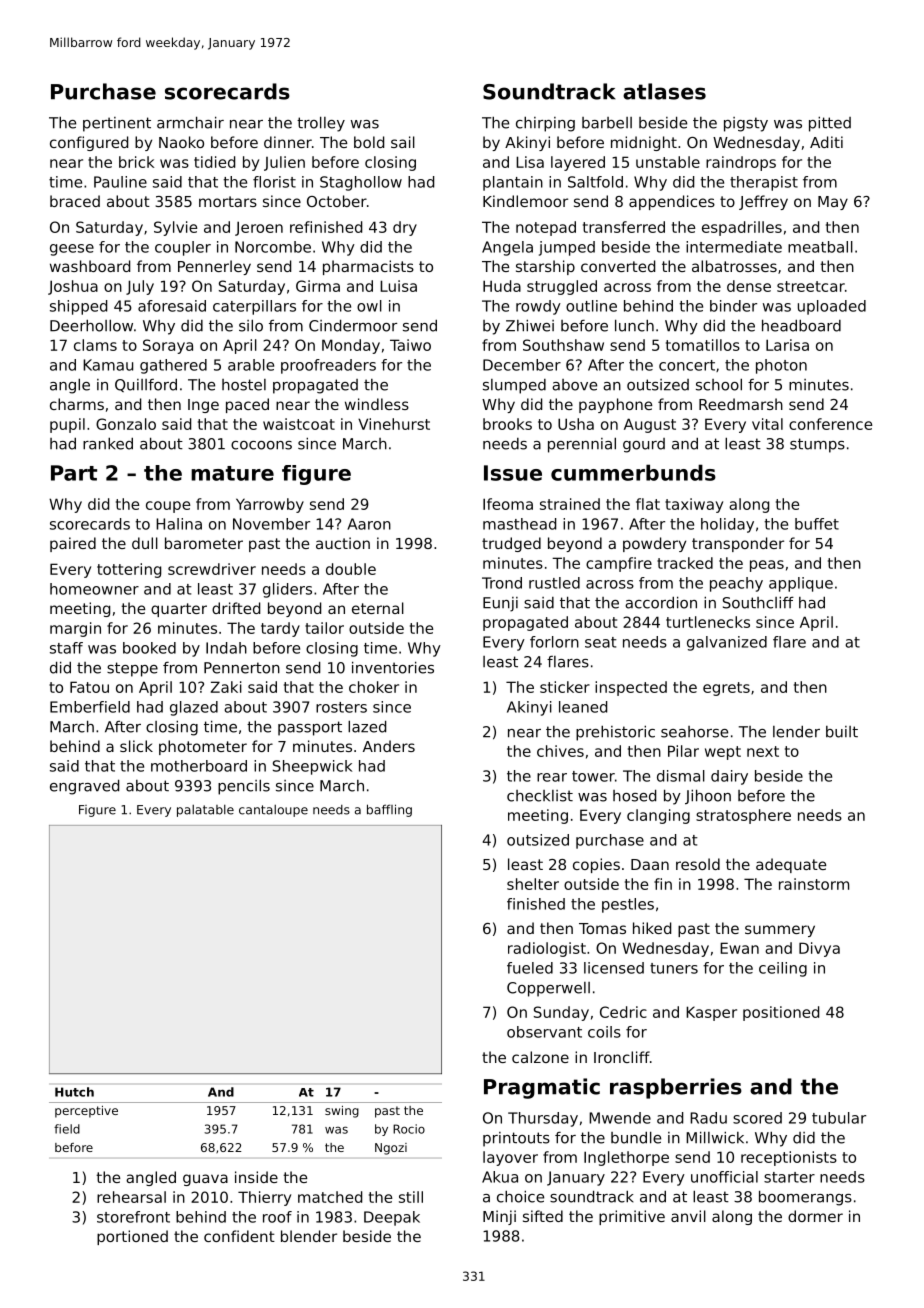 The width and height of the screenshot is (924, 1308). Describe the element at coordinates (583, 707) in the screenshot. I see `leaned` at that location.
